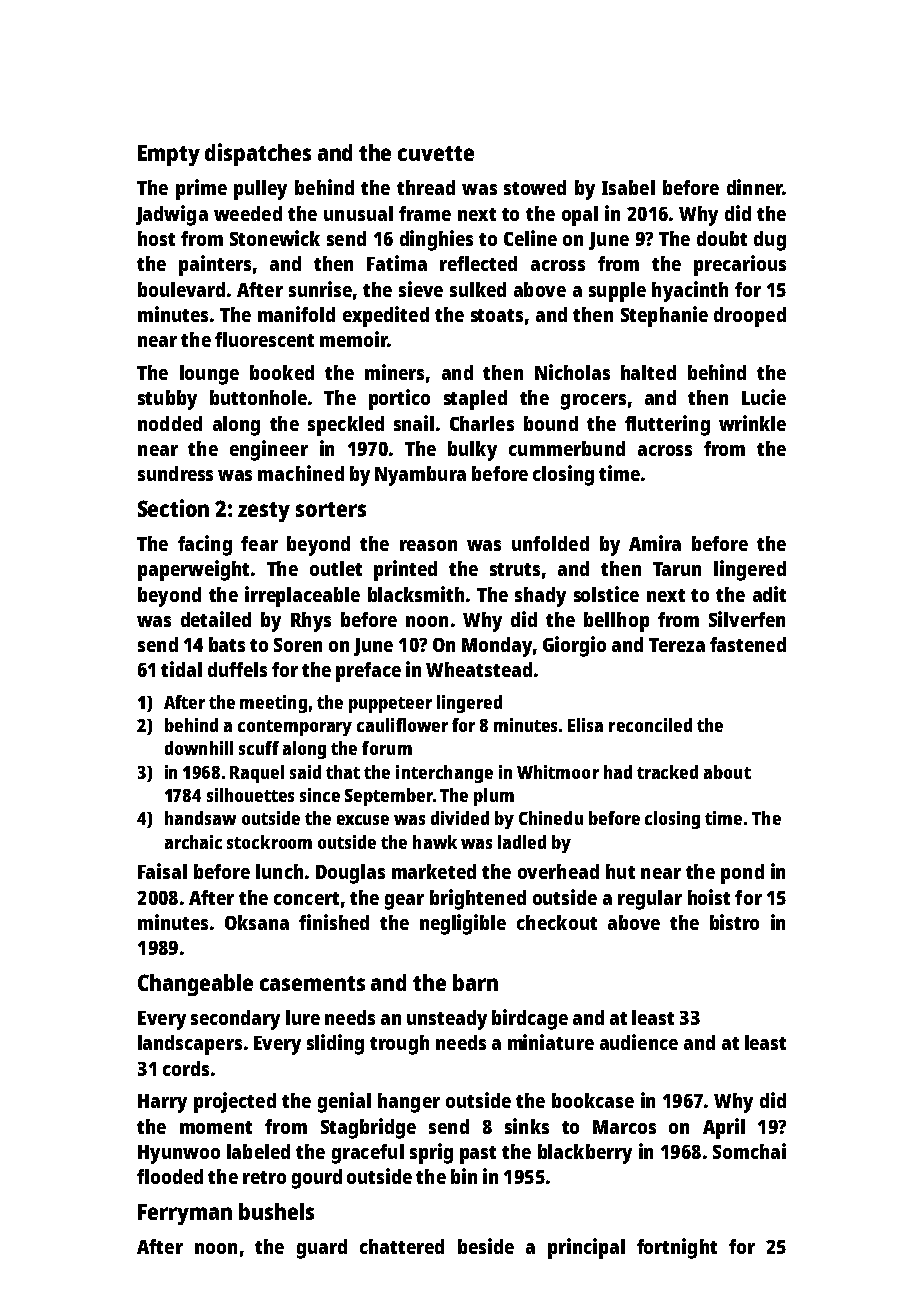 Image resolution: width=924 pixels, height=1314 pixels. I want to click on bulky, so click(472, 451).
